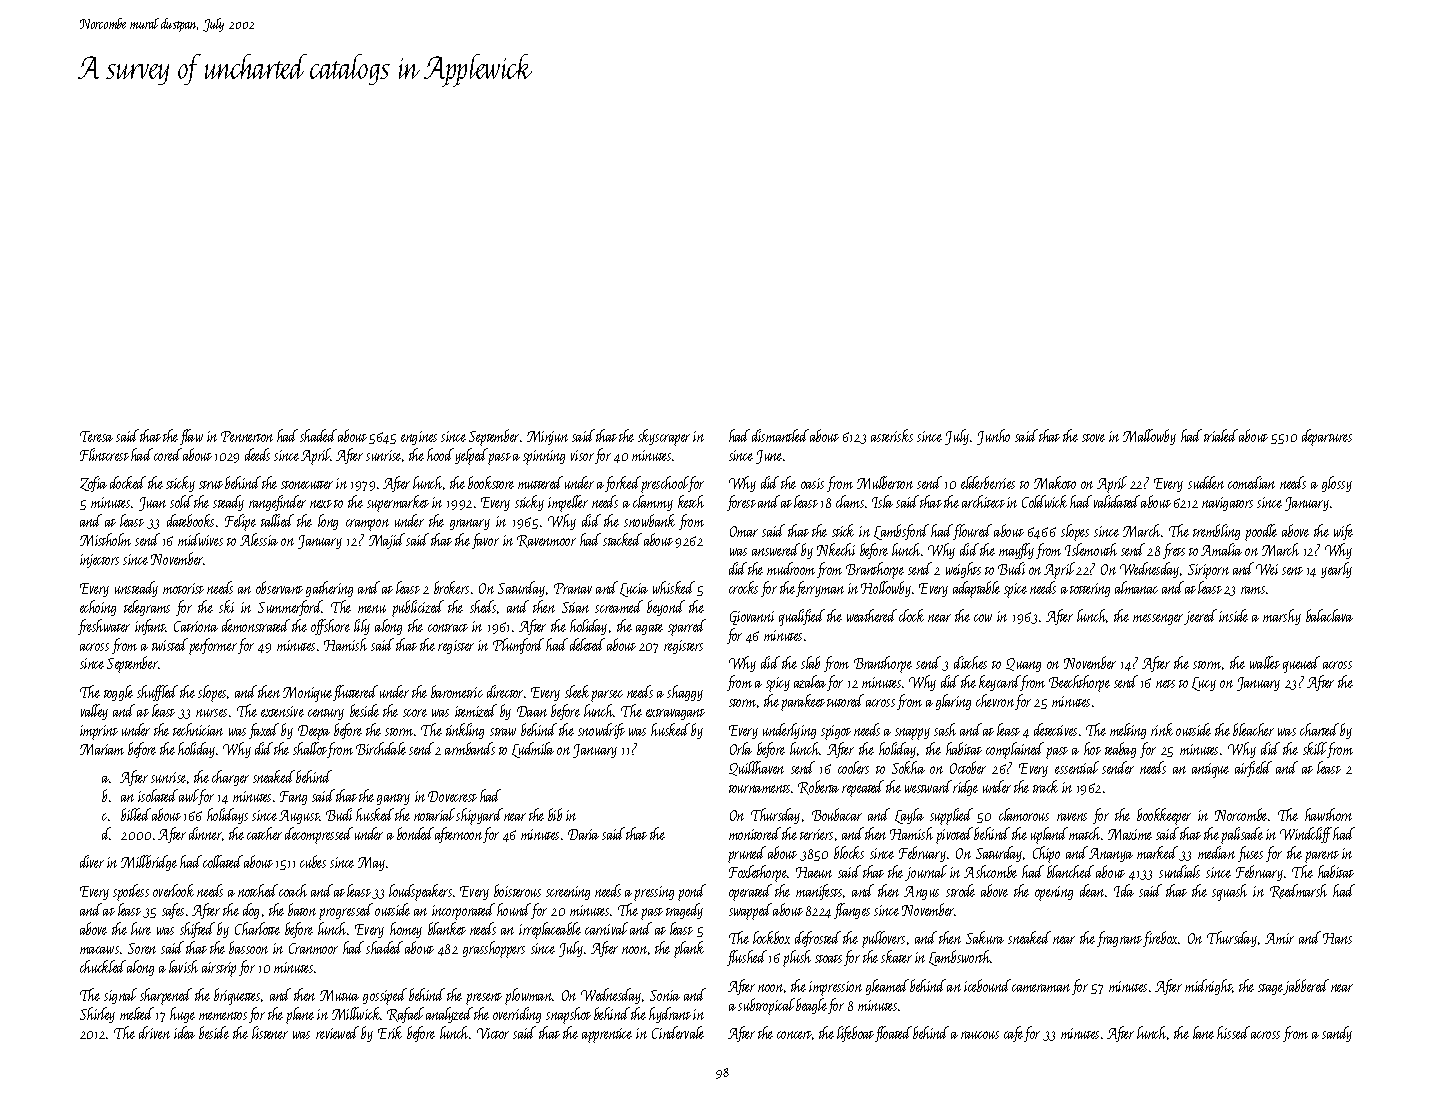  What do you see at coordinates (270, 1032) in the image?
I see `listener` at bounding box center [270, 1032].
